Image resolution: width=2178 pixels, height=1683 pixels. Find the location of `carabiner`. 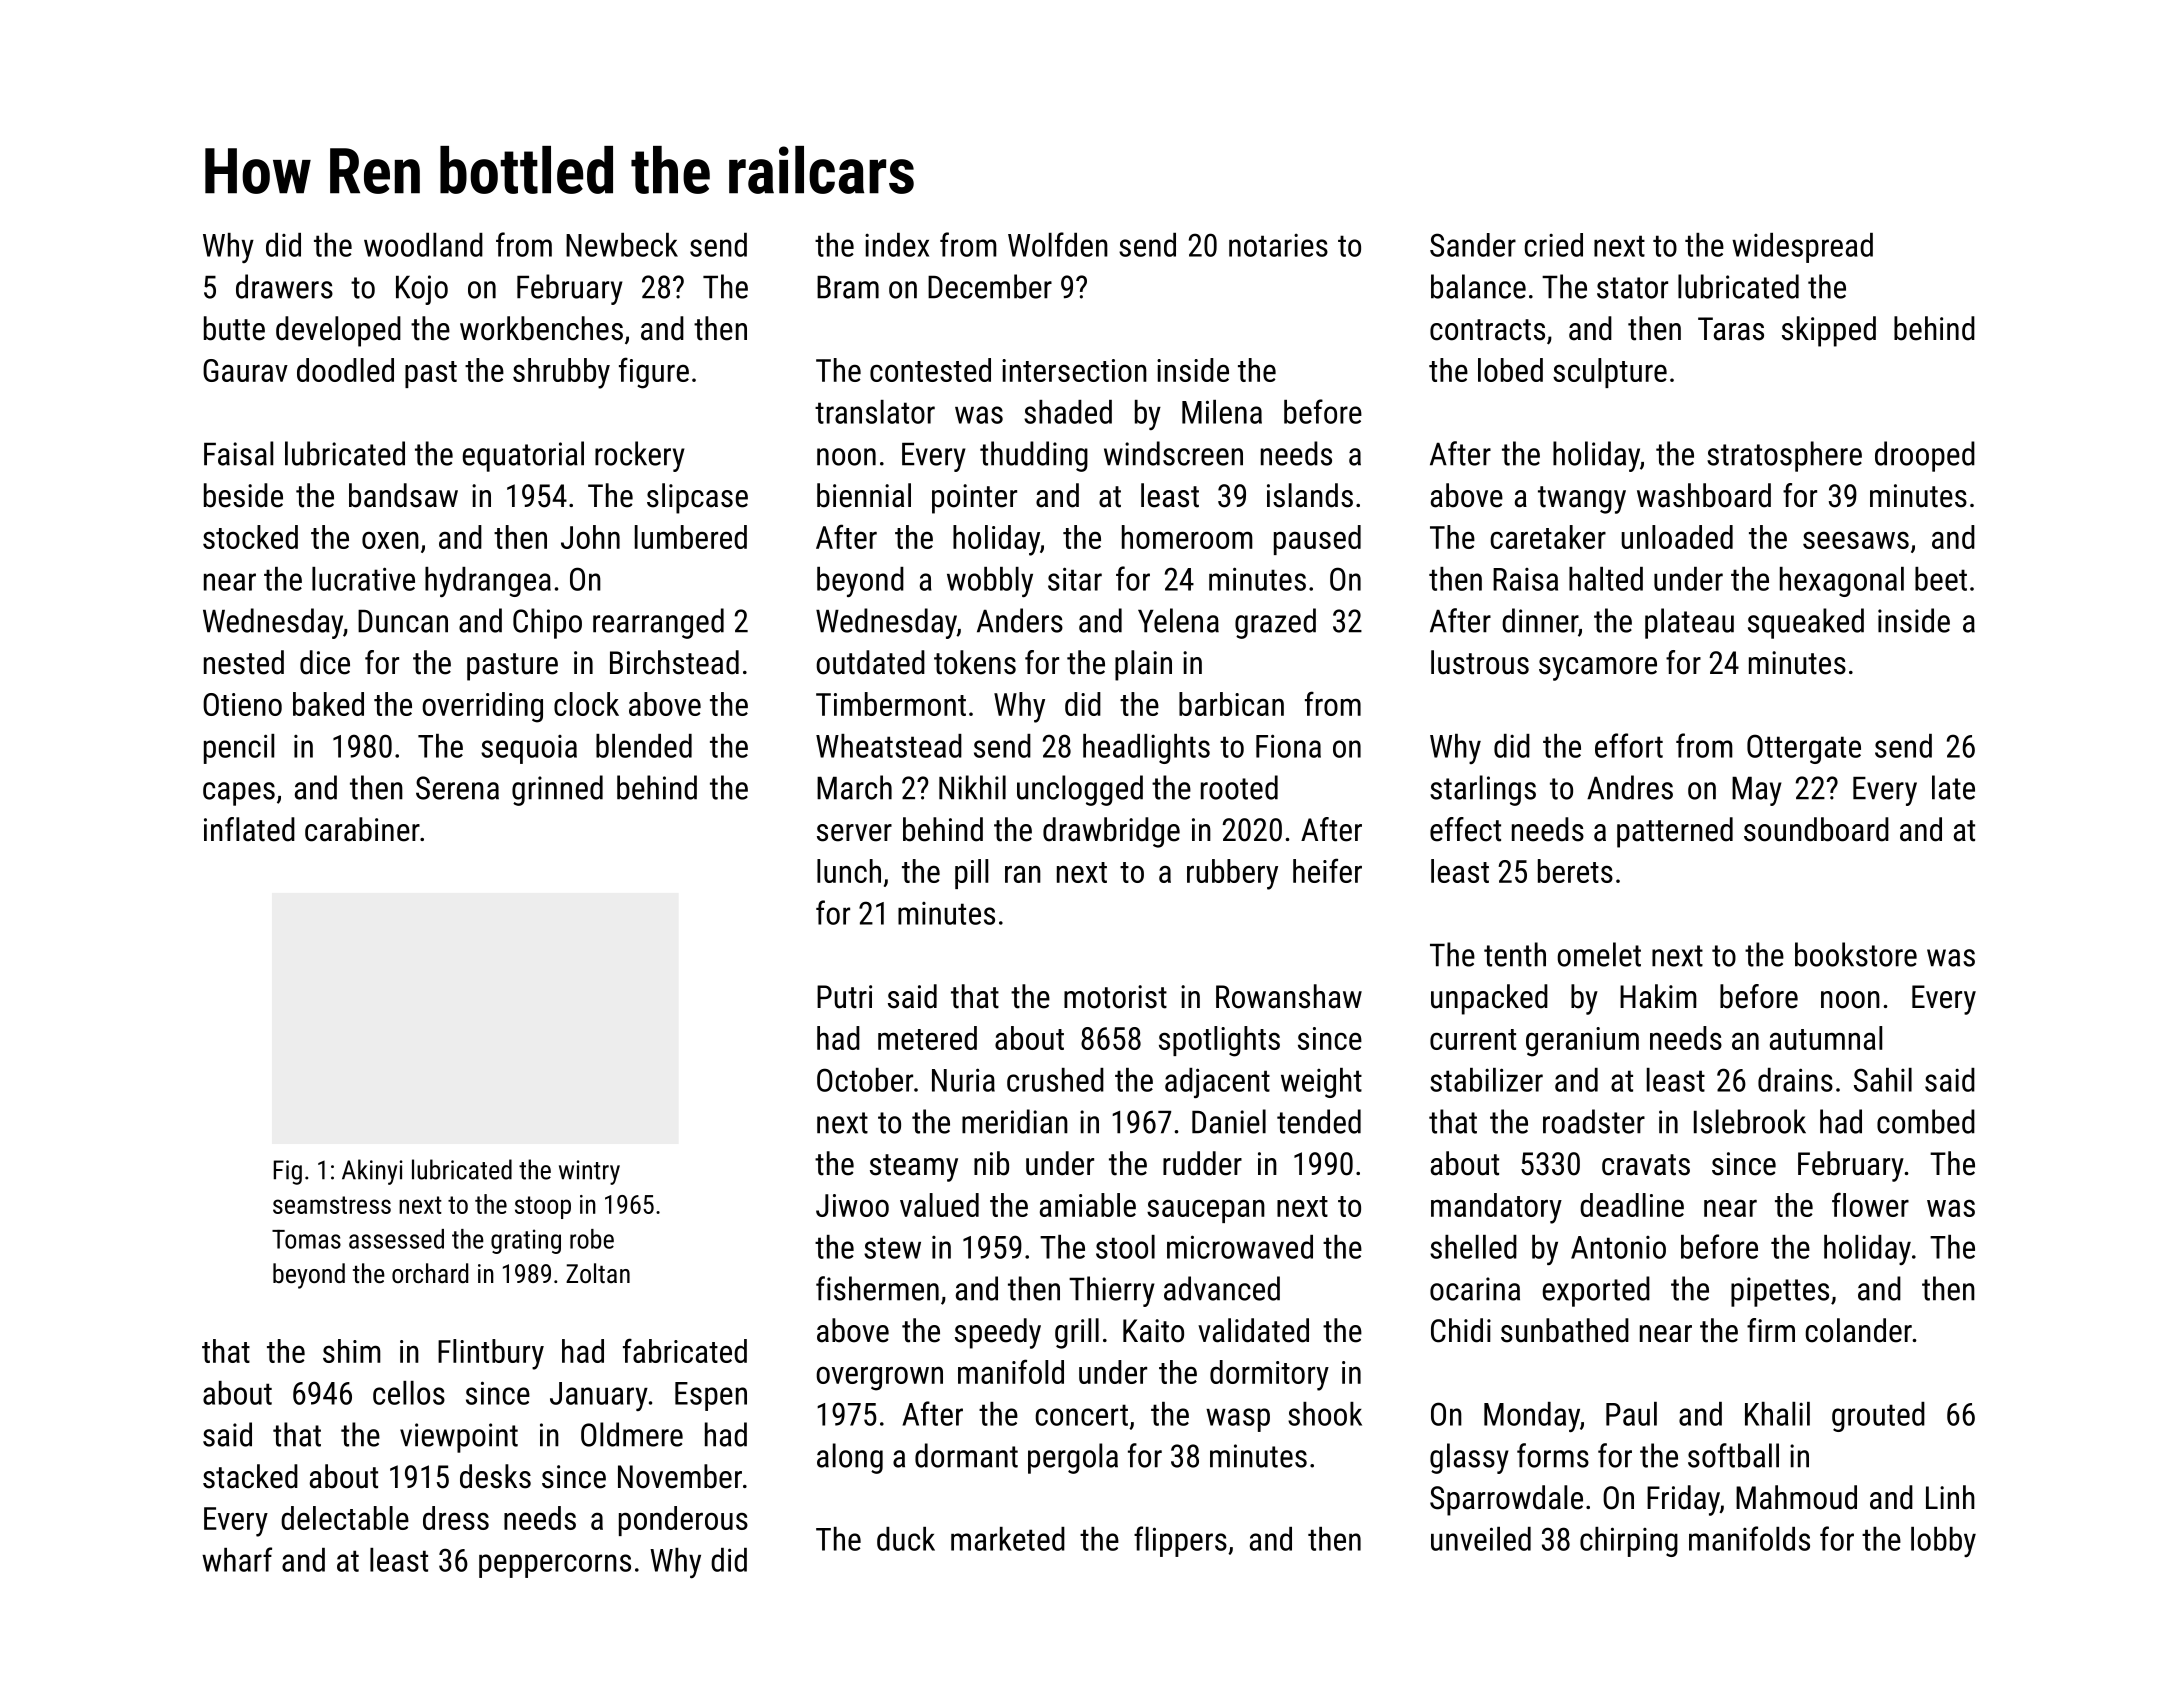

carabiner is located at coordinates (362, 829).
